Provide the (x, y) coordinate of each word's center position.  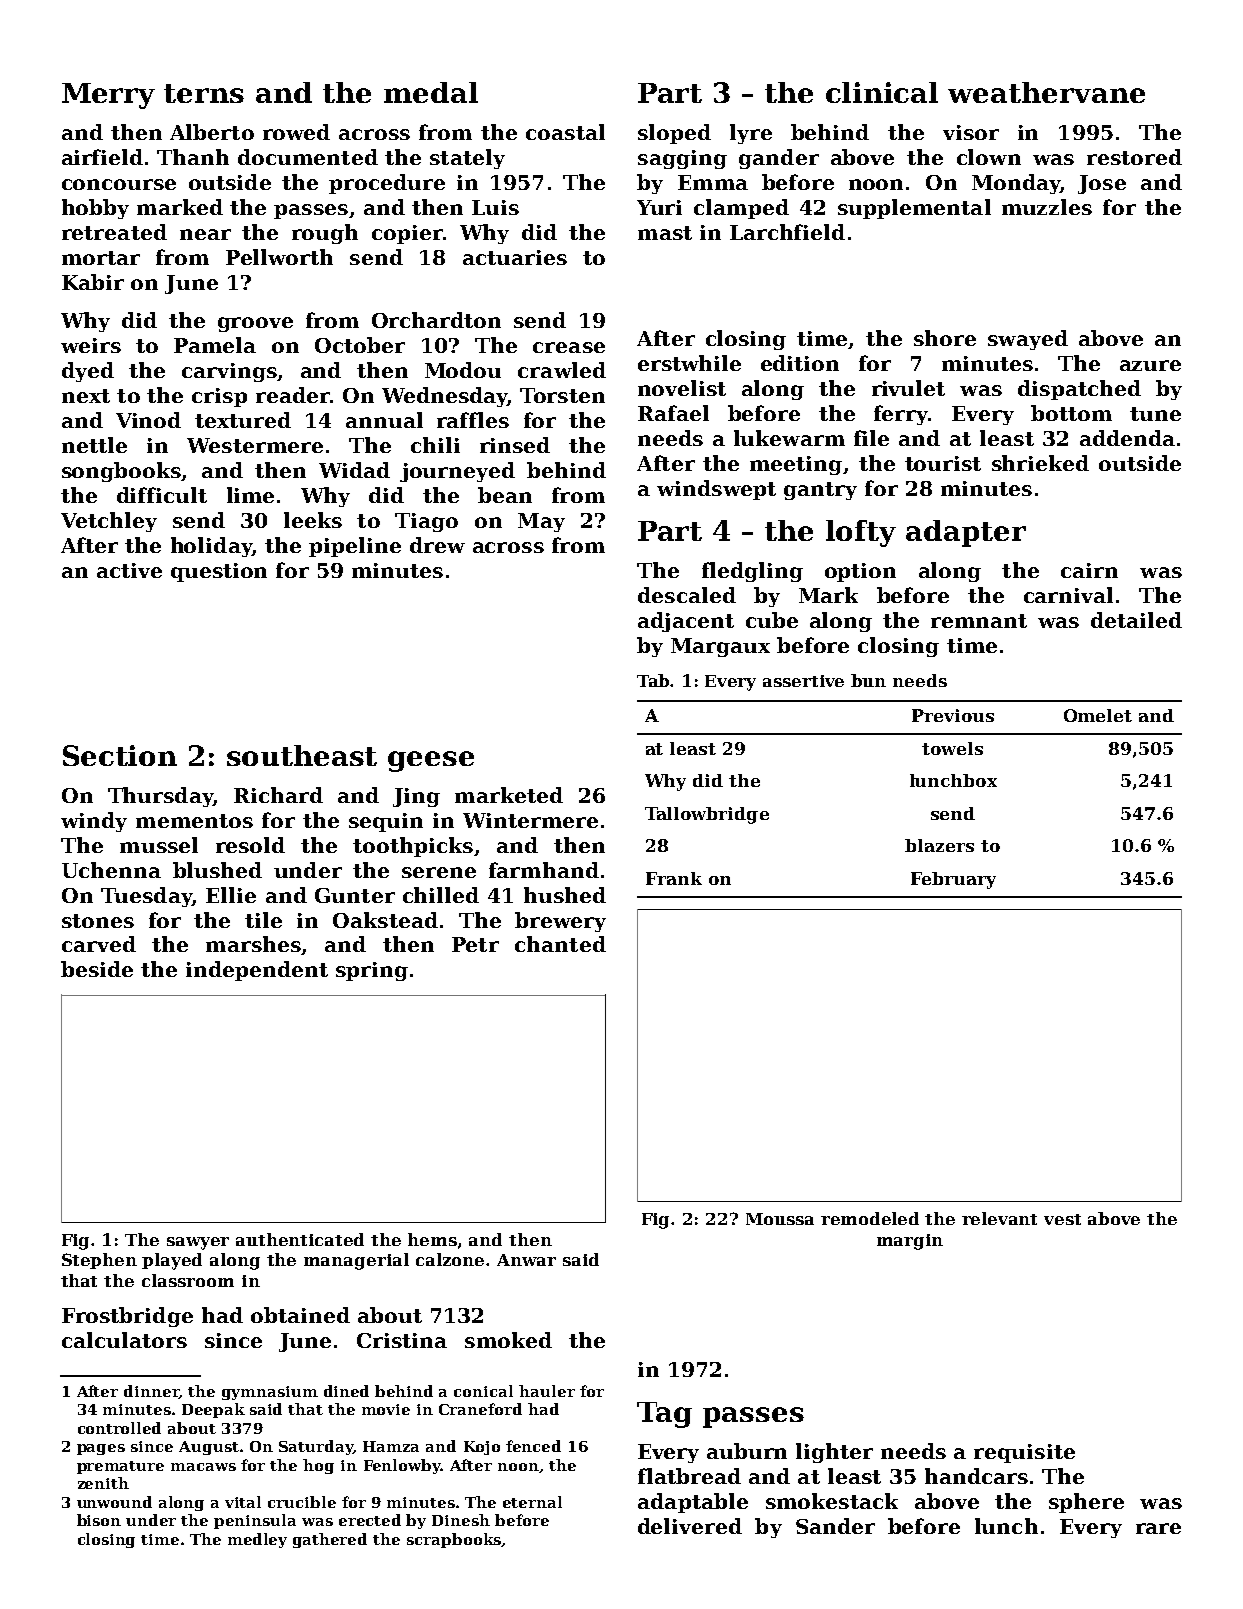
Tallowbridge (707, 815)
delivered (690, 1526)
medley (257, 1540)
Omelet (1098, 715)
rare (1158, 1528)
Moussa (780, 1219)
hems (432, 1239)
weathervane (1046, 92)
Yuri (659, 207)
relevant (999, 1218)
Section (120, 755)
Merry (108, 96)
